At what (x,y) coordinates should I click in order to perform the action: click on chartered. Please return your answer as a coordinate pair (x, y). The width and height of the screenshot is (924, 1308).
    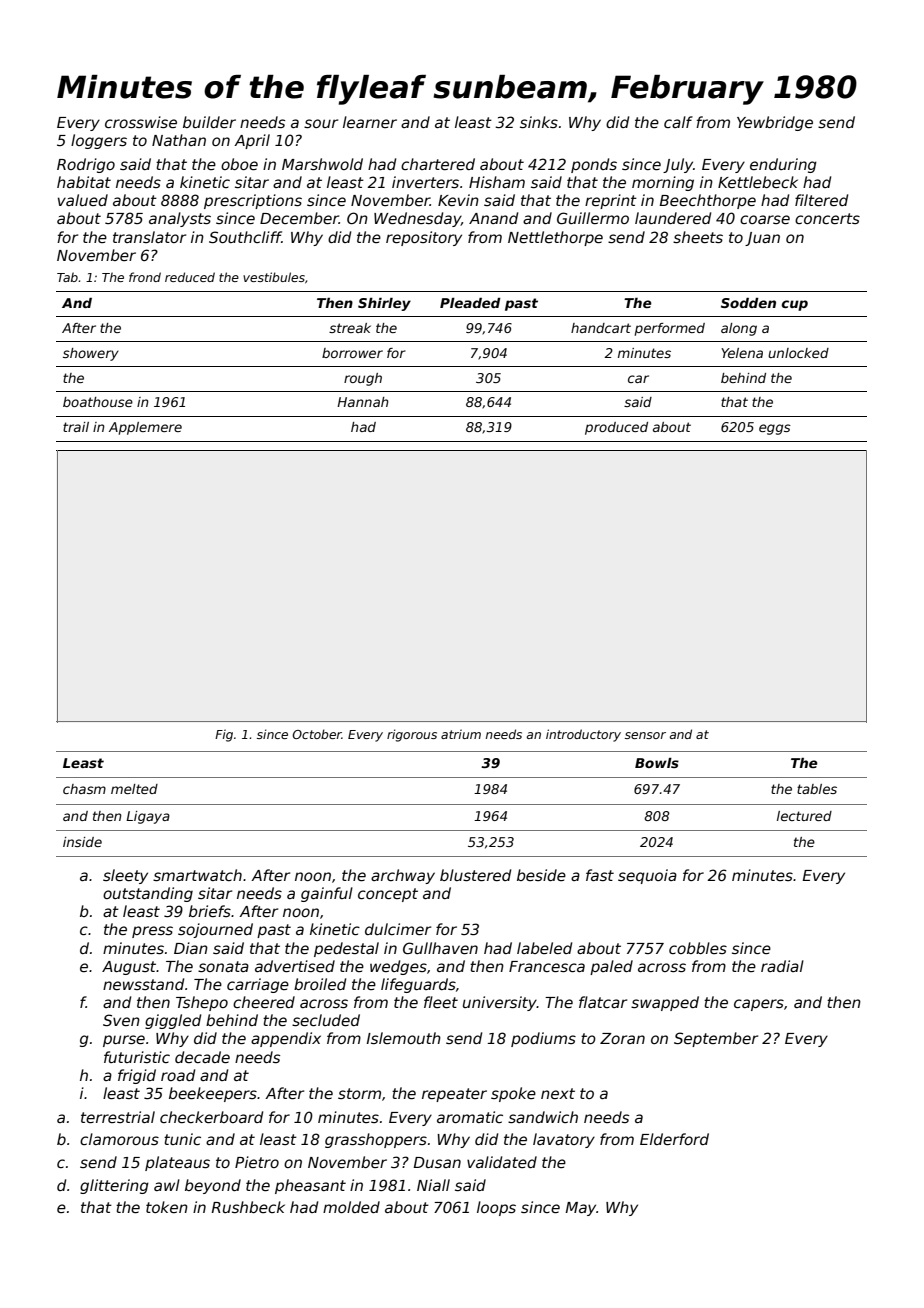
    Looking at the image, I should click on (438, 164).
